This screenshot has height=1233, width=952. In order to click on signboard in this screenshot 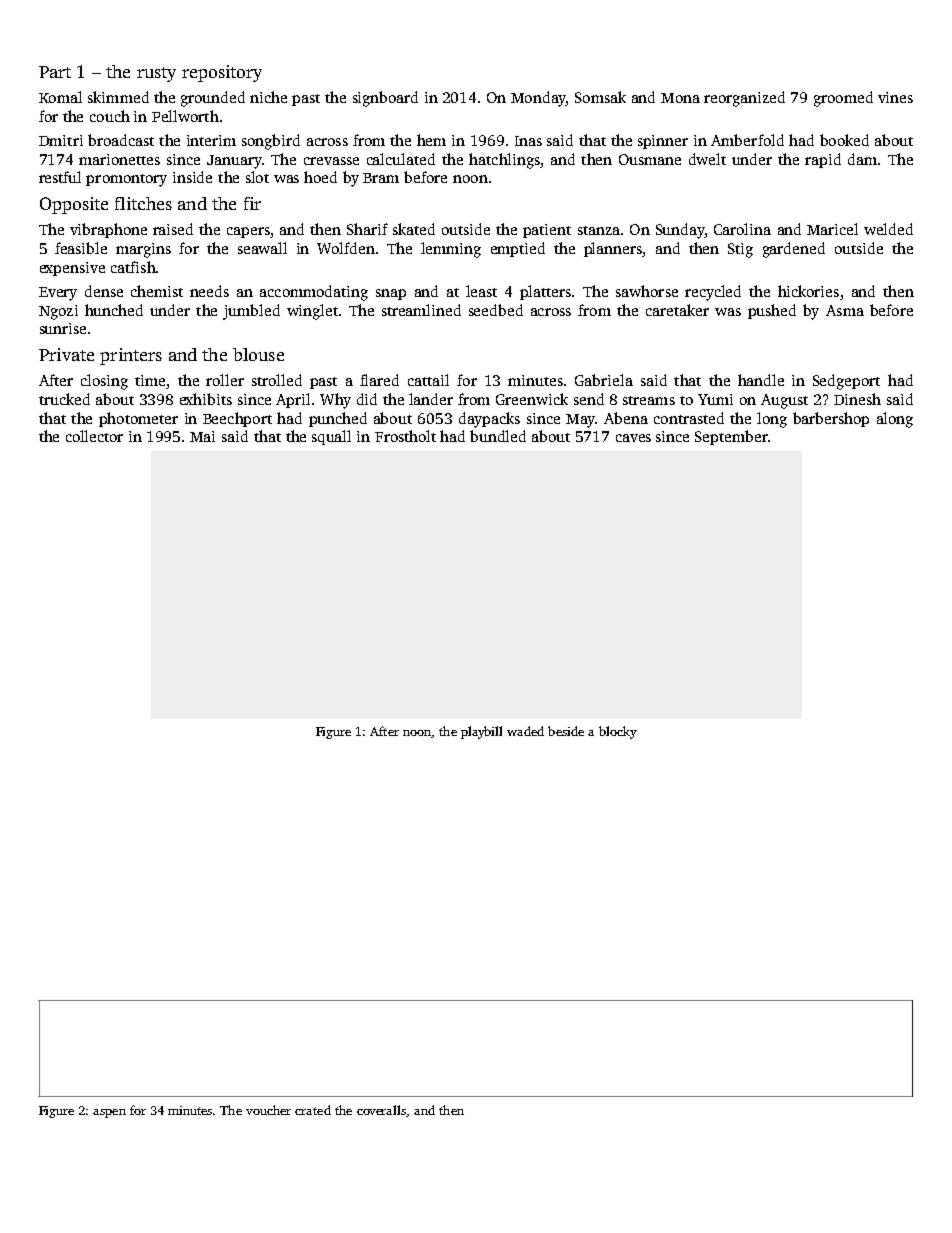, I will do `click(385, 99)`.
